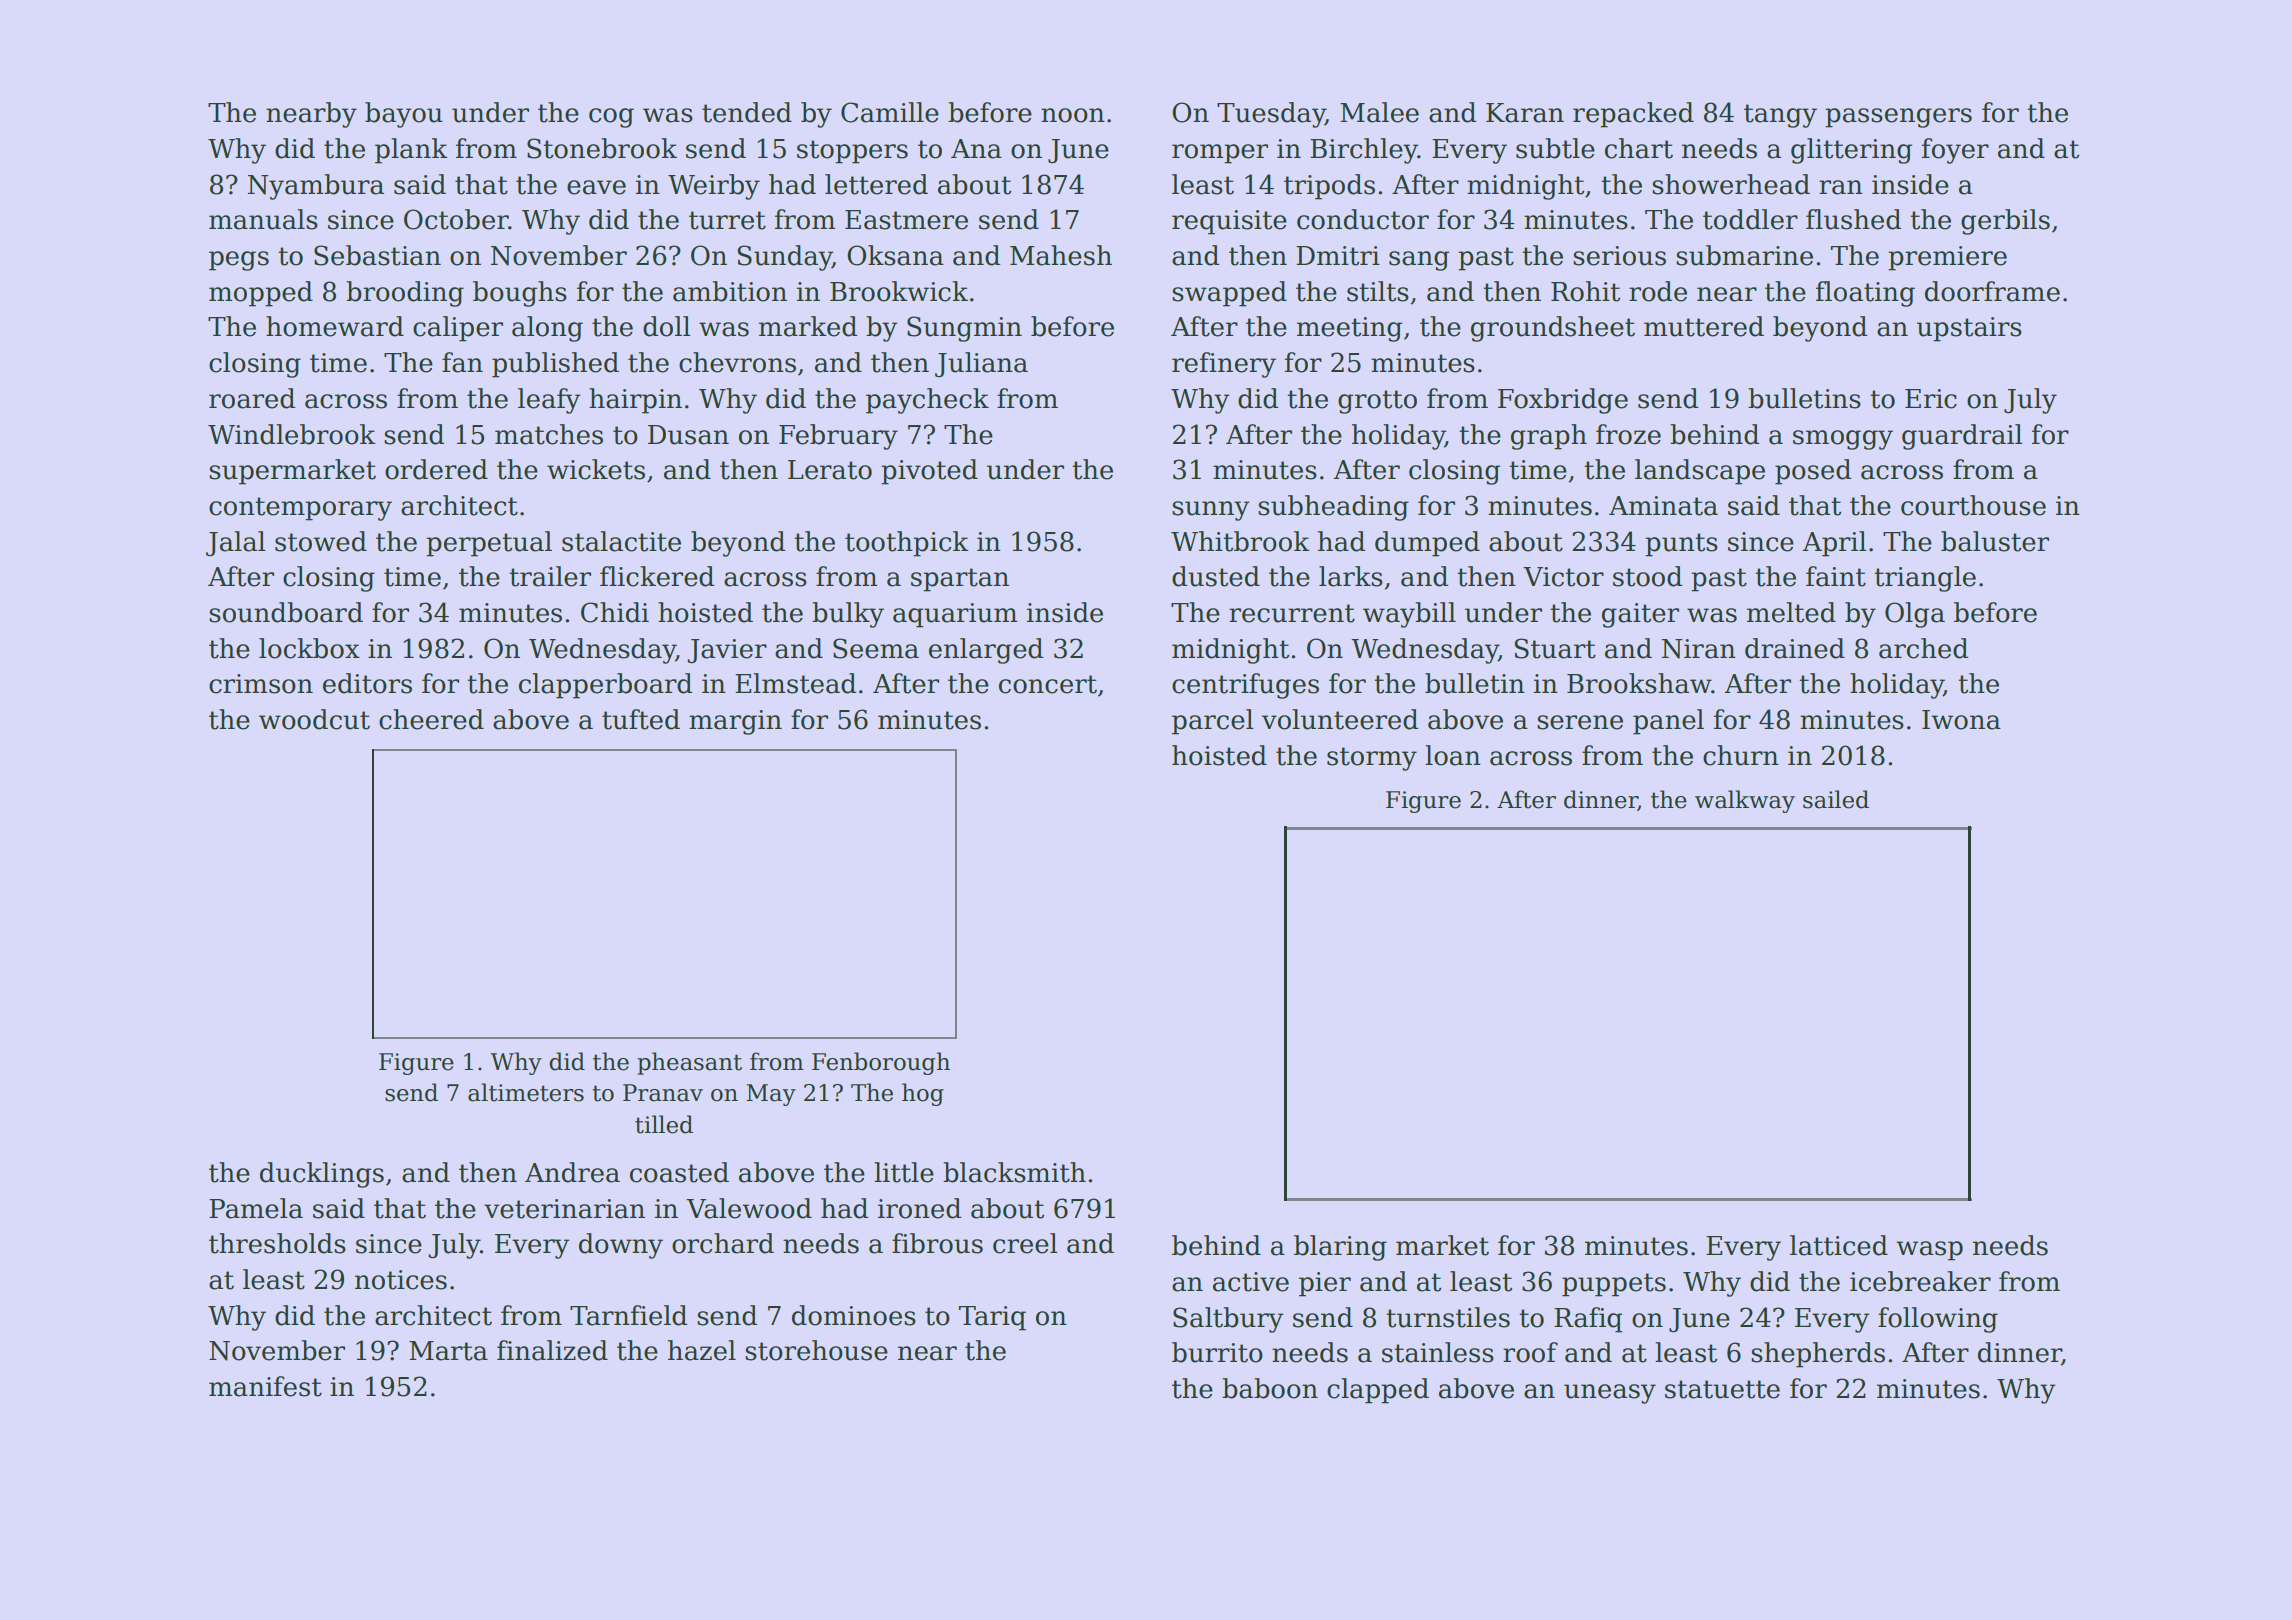  Describe the element at coordinates (1731, 184) in the page. I see `showerhead` at that location.
